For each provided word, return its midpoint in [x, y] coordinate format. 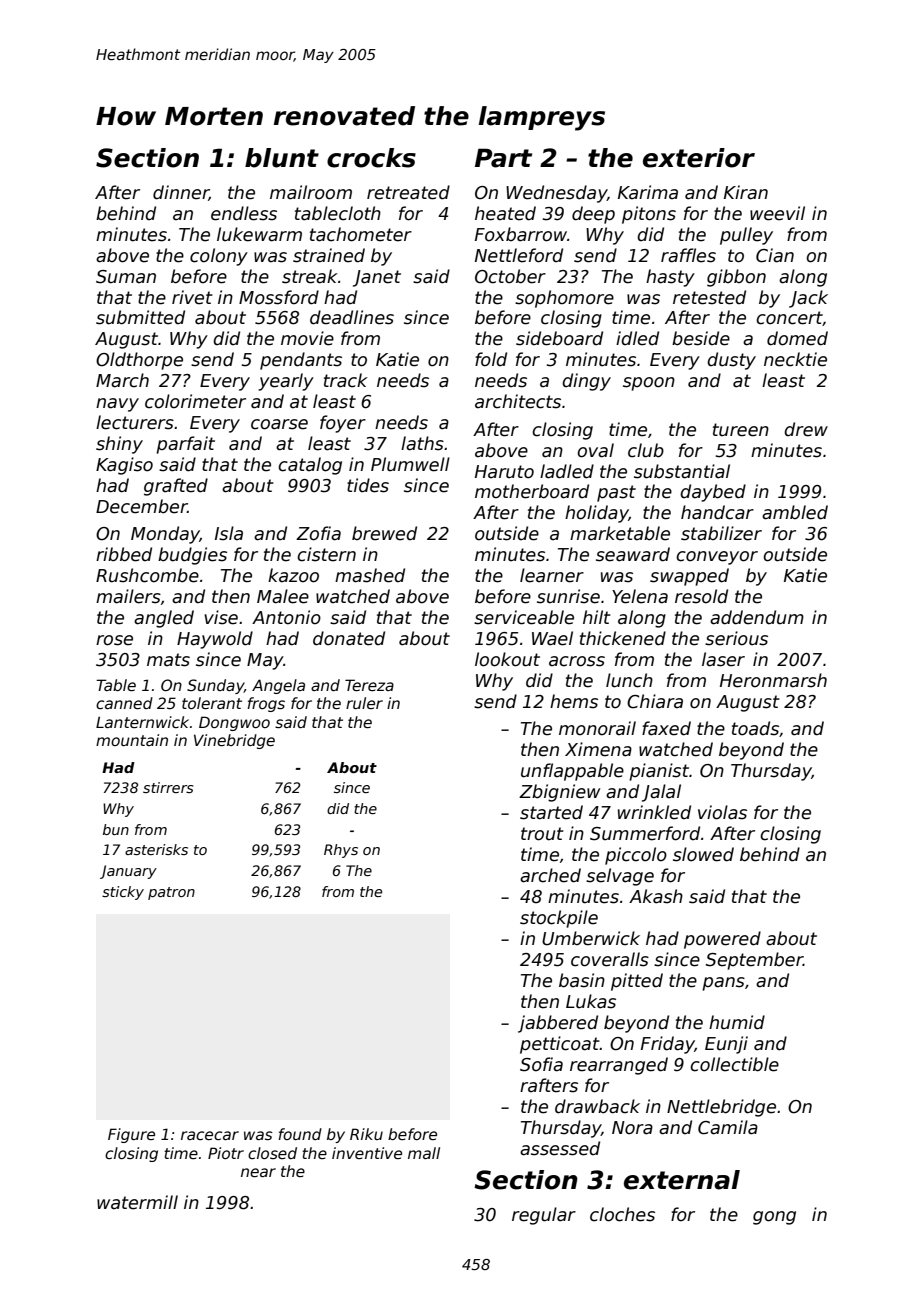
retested [709, 297]
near [258, 1172]
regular [544, 1216]
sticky [123, 893]
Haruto [504, 472]
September [754, 961]
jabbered [558, 1024]
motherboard [532, 491]
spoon [649, 384]
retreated [408, 192]
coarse [279, 424]
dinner [181, 193]
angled [164, 619]
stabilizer [721, 533]
